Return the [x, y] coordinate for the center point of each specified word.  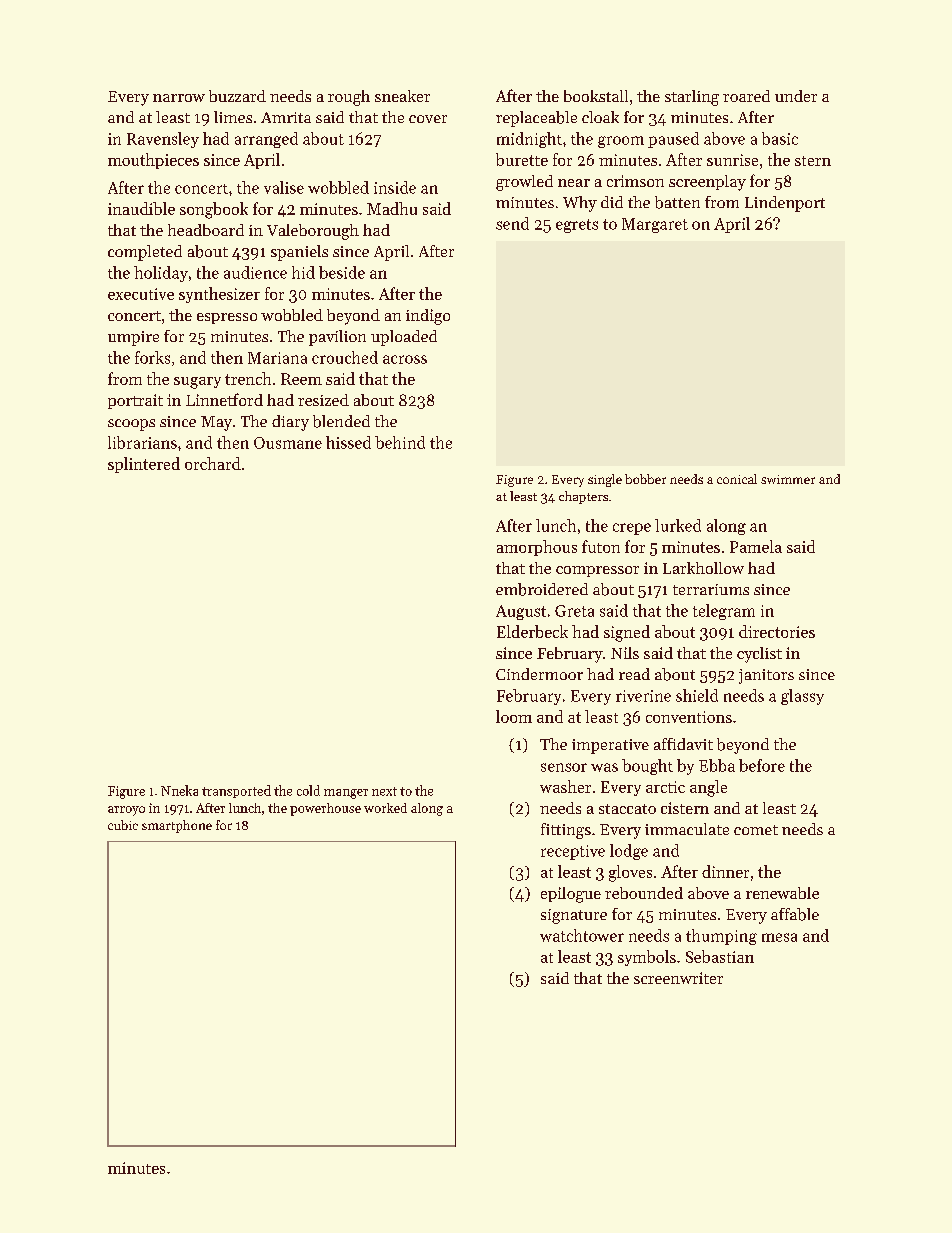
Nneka [179, 790]
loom [514, 716]
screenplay [707, 183]
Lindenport [785, 204]
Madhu [392, 208]
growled [524, 183]
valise [284, 187]
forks [152, 357]
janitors [766, 676]
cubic [123, 825]
